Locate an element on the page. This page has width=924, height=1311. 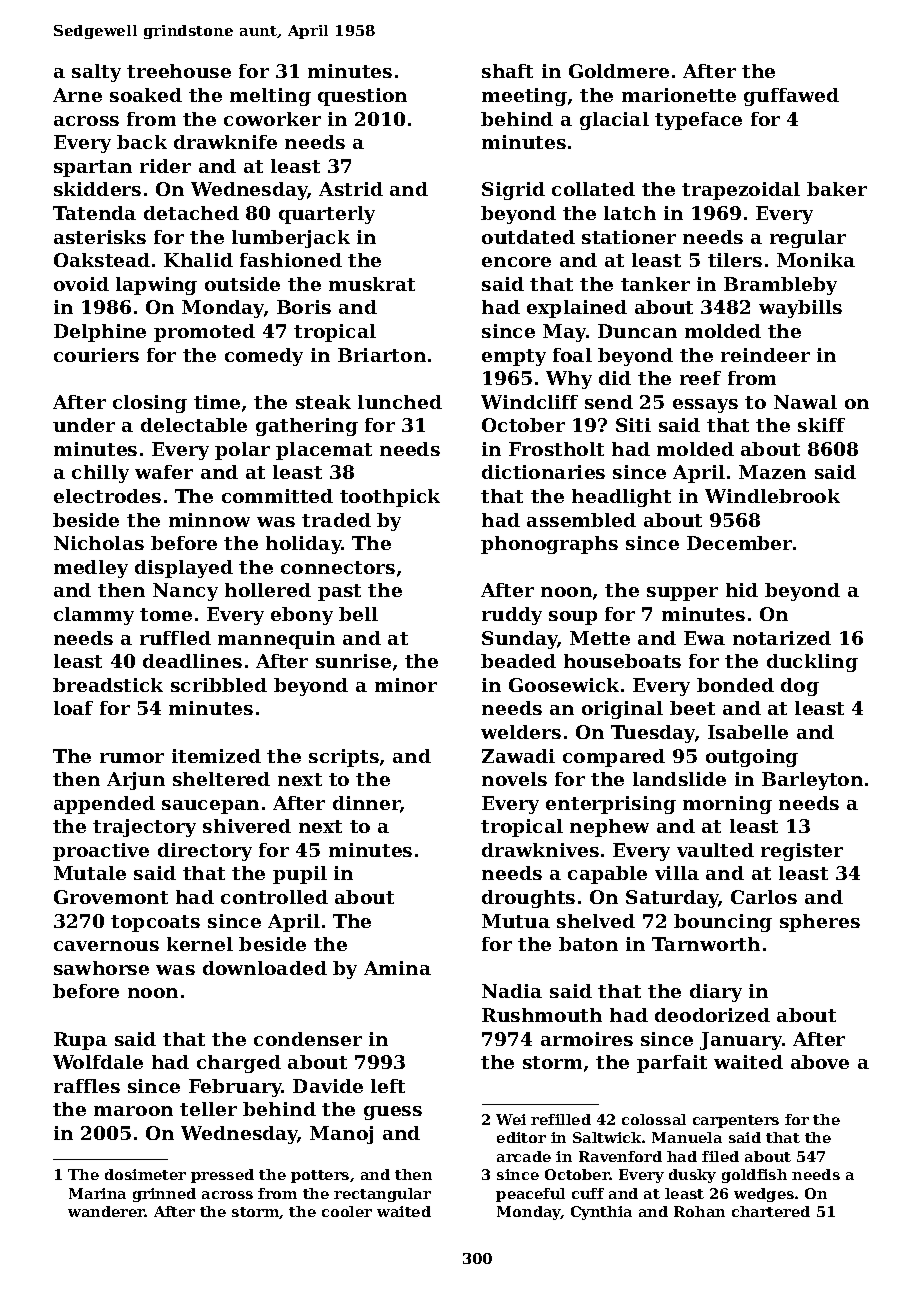
chartered is located at coordinates (771, 1211).
